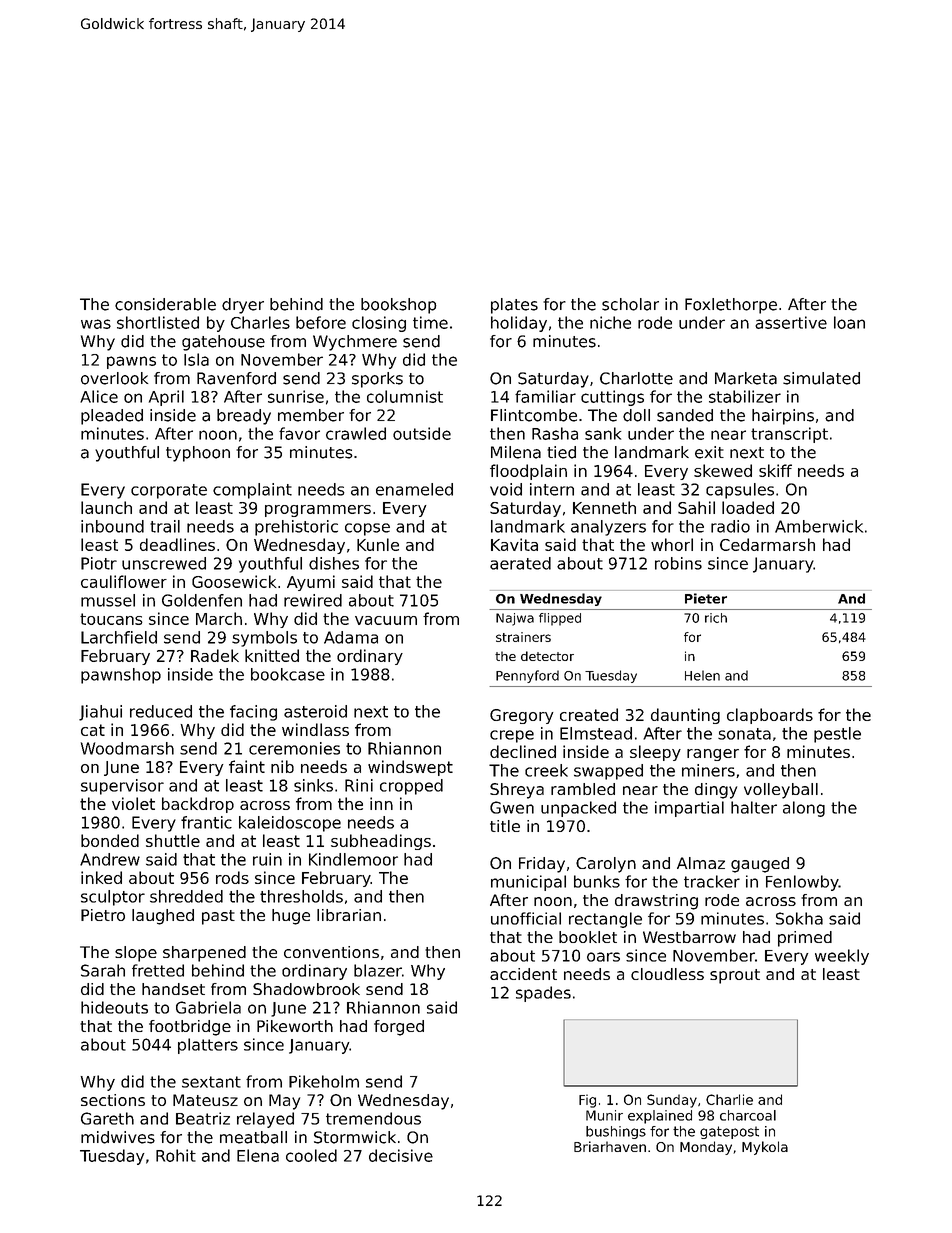  What do you see at coordinates (96, 324) in the screenshot?
I see `was` at bounding box center [96, 324].
